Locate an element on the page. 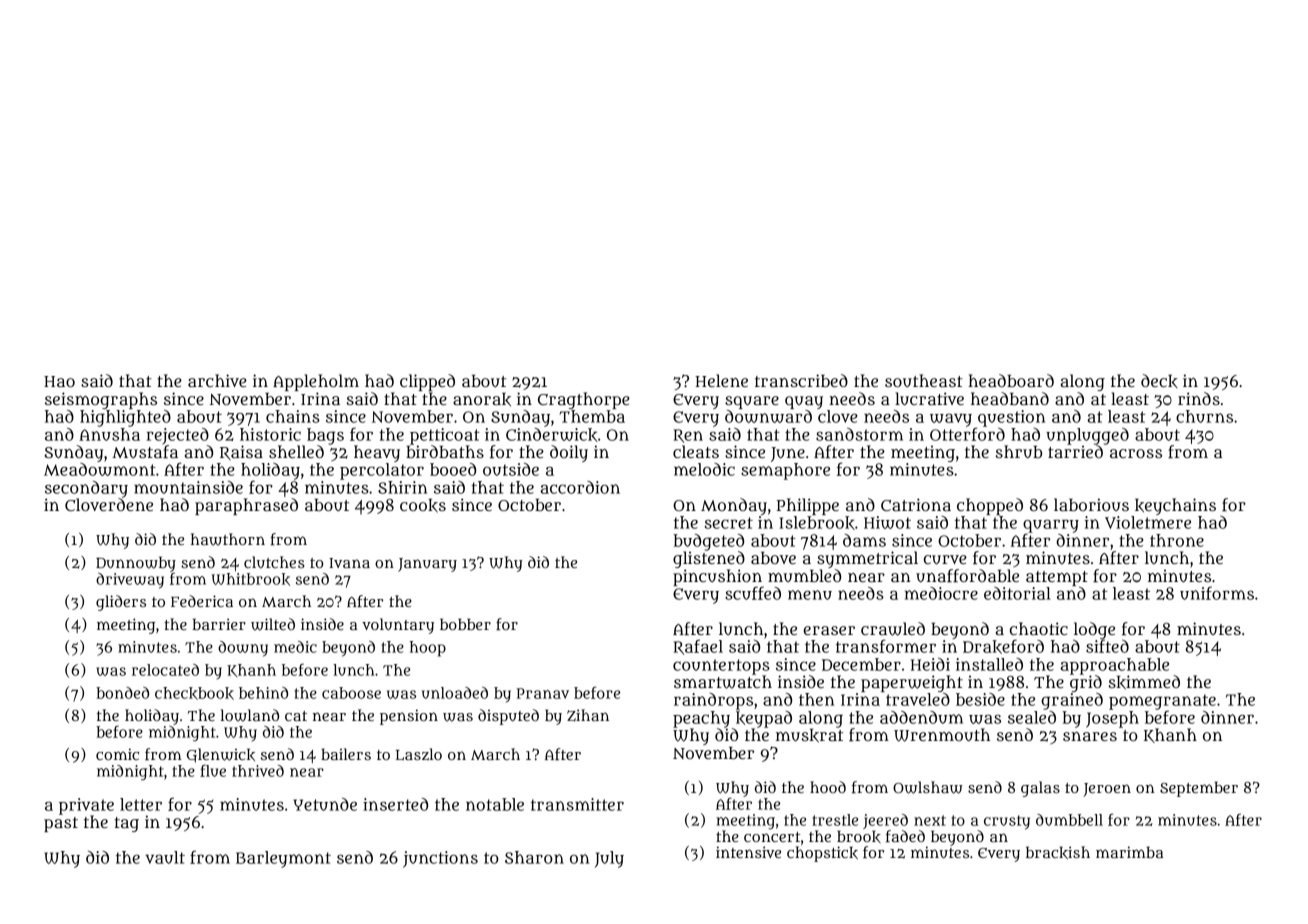 The image size is (1308, 924). archive is located at coordinates (217, 380).
